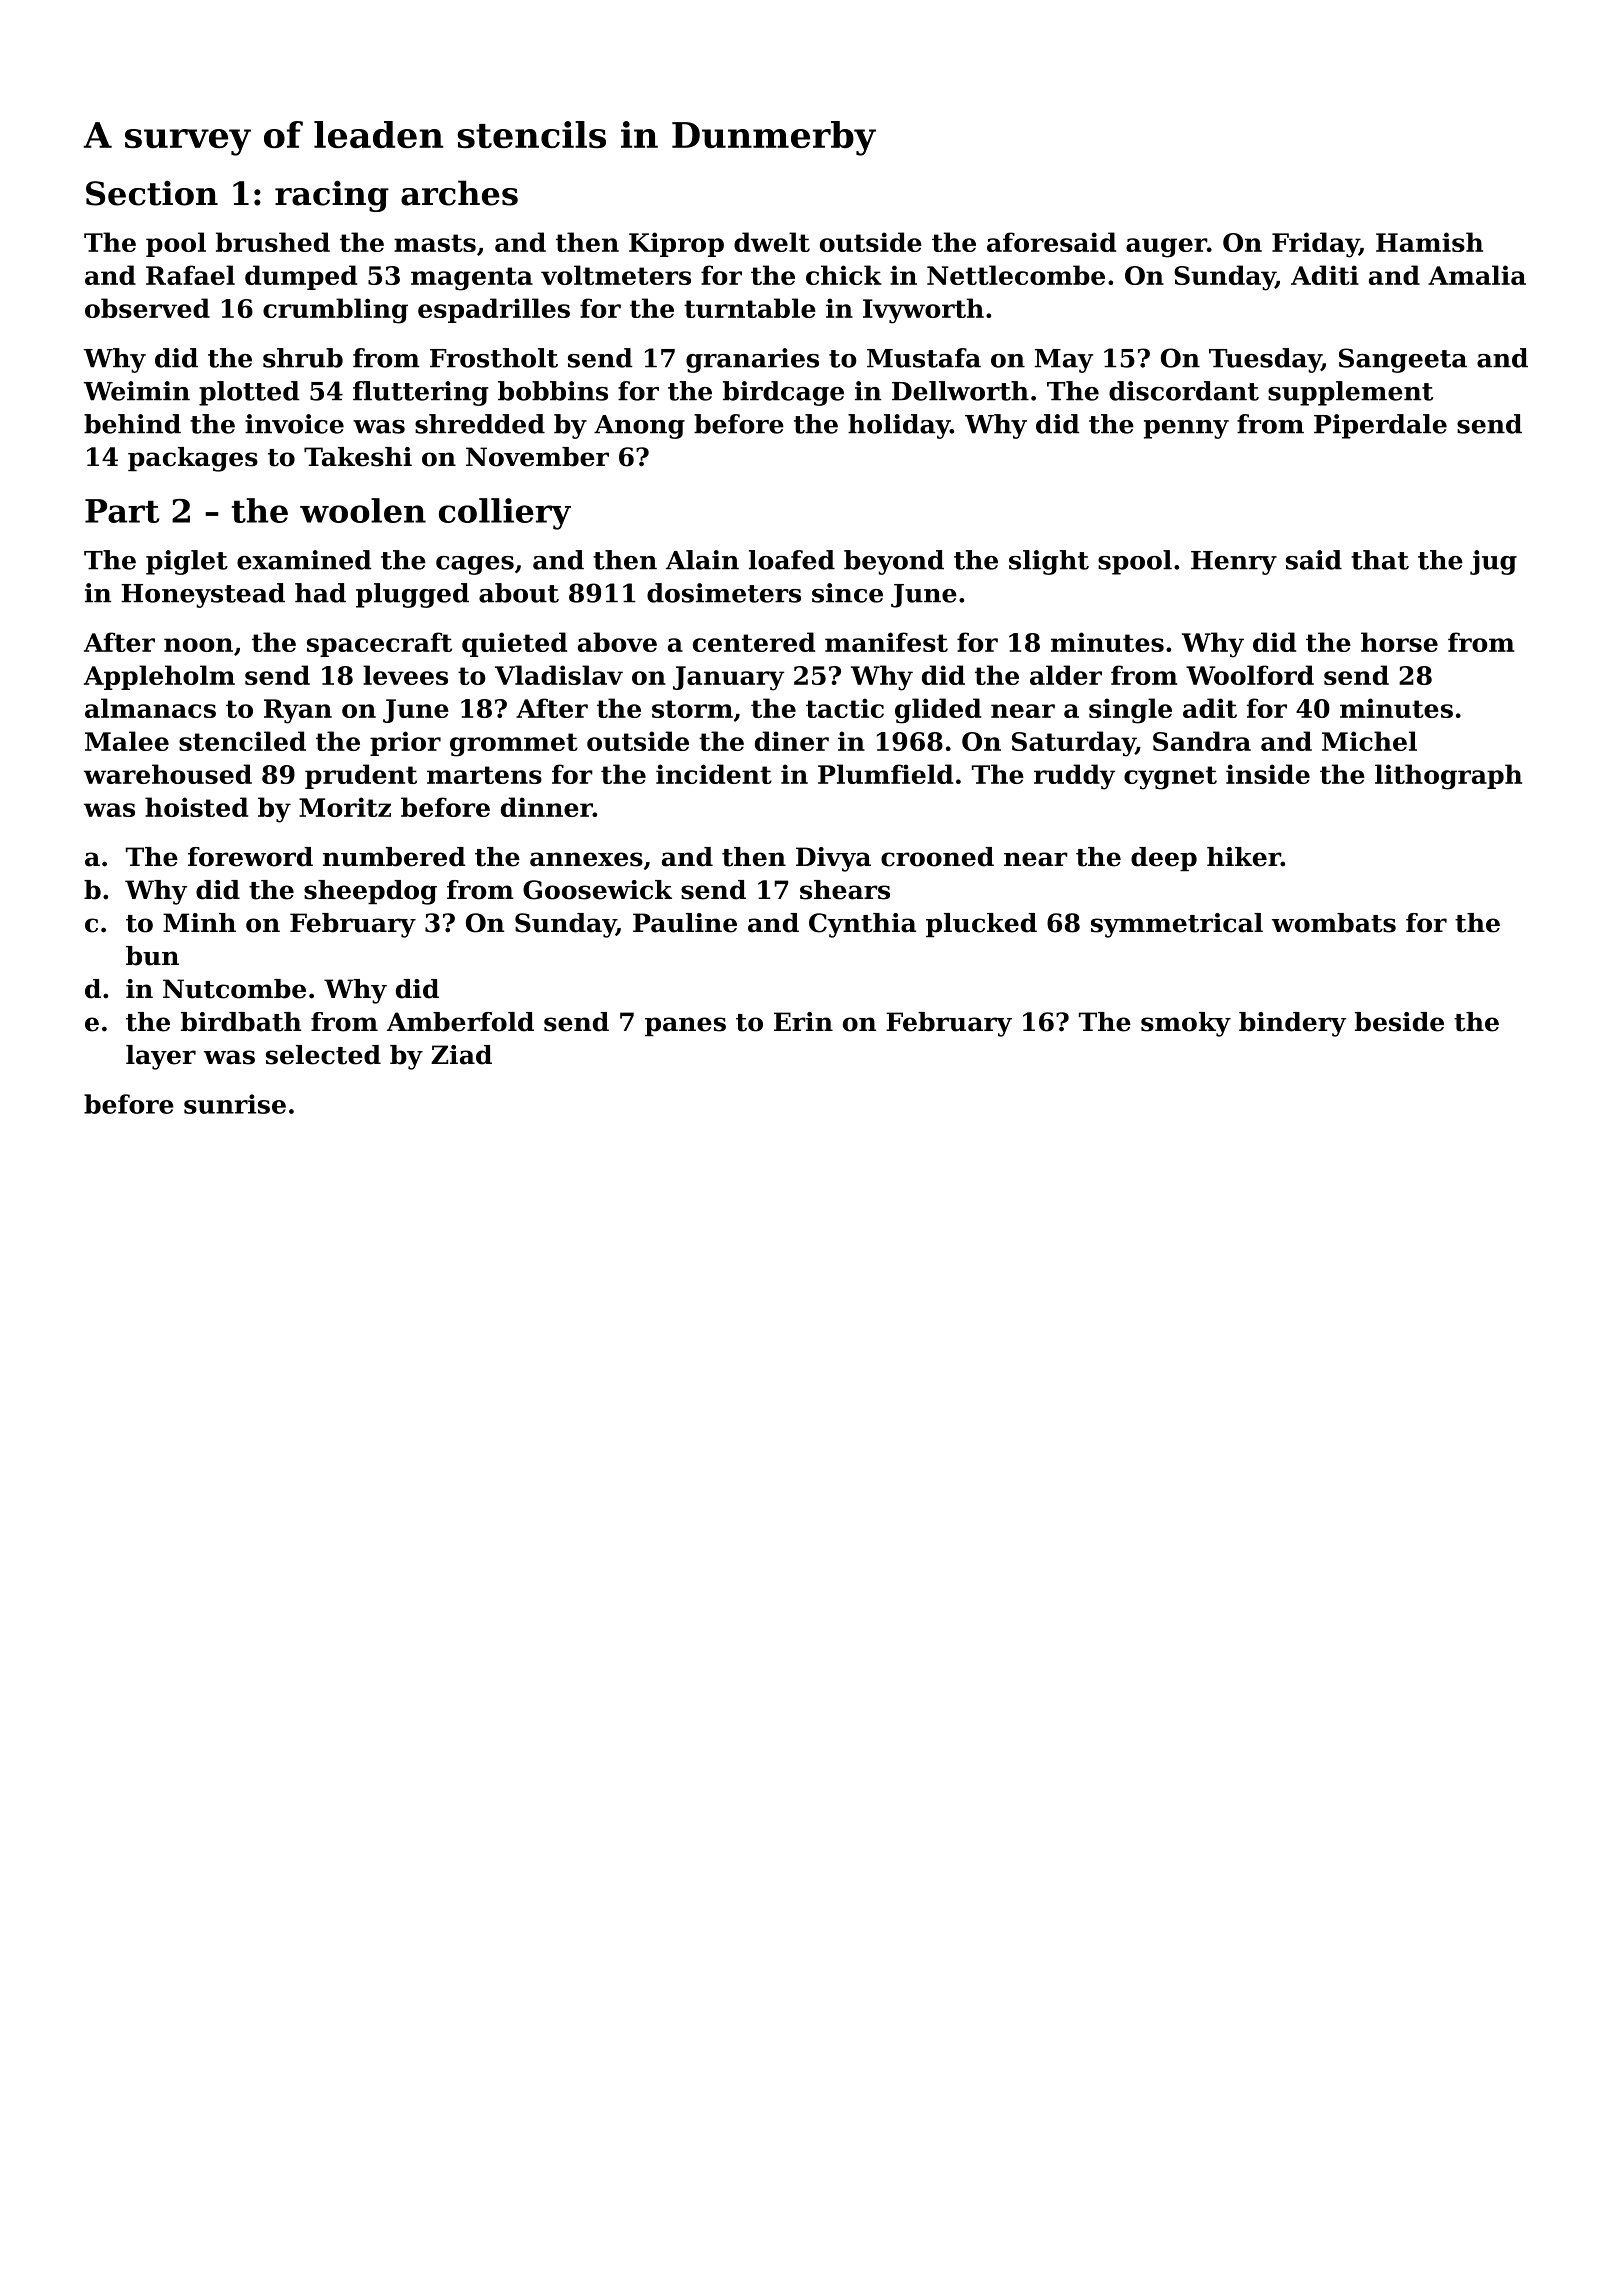 This screenshot has height=2292, width=1620. Describe the element at coordinates (981, 925) in the screenshot. I see `plucked` at that location.
